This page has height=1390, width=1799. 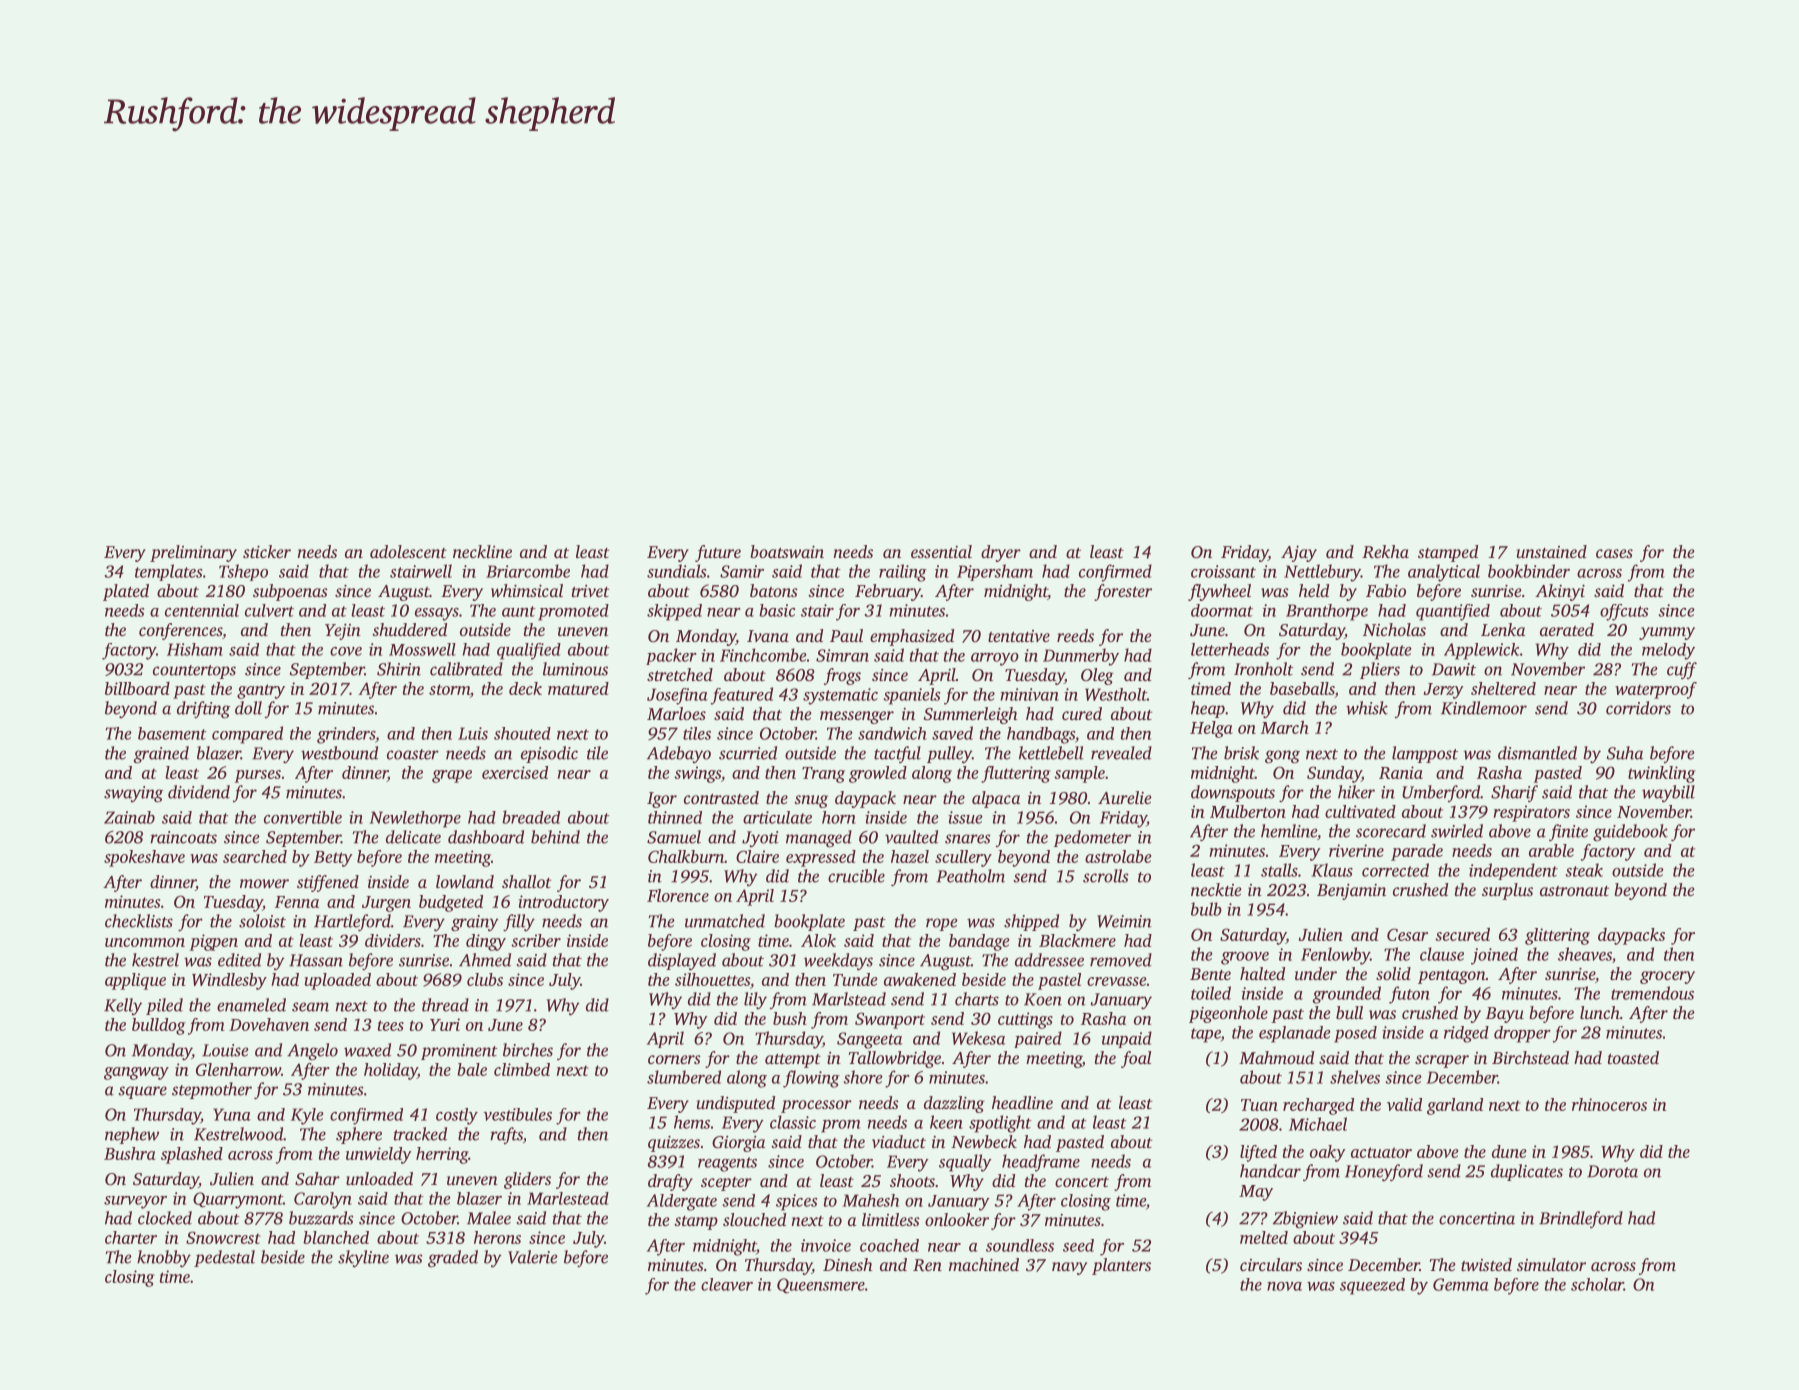 I want to click on Gemma, so click(x=1461, y=1284).
